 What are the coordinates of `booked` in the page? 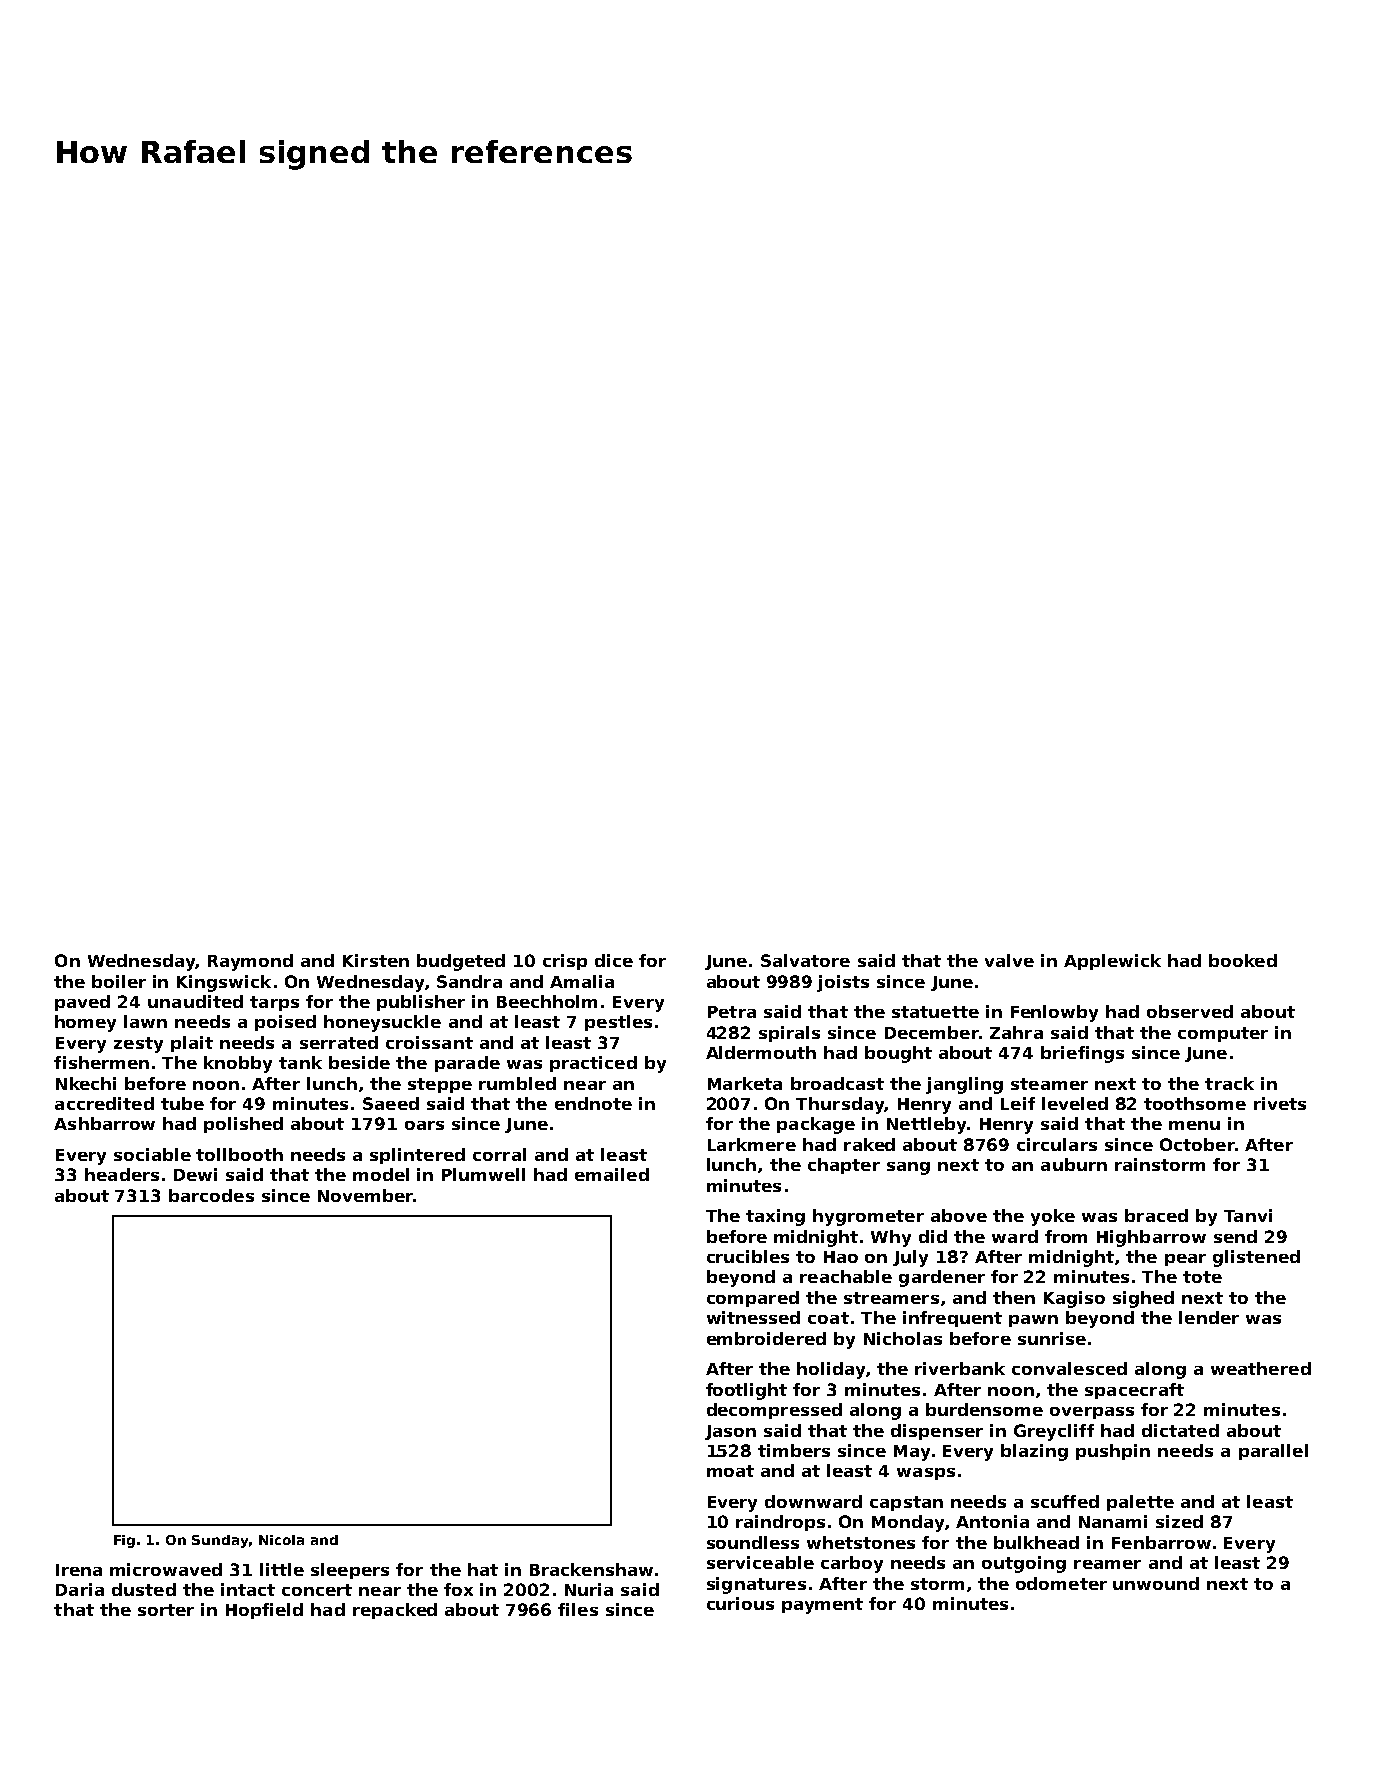 It's located at (1243, 960).
